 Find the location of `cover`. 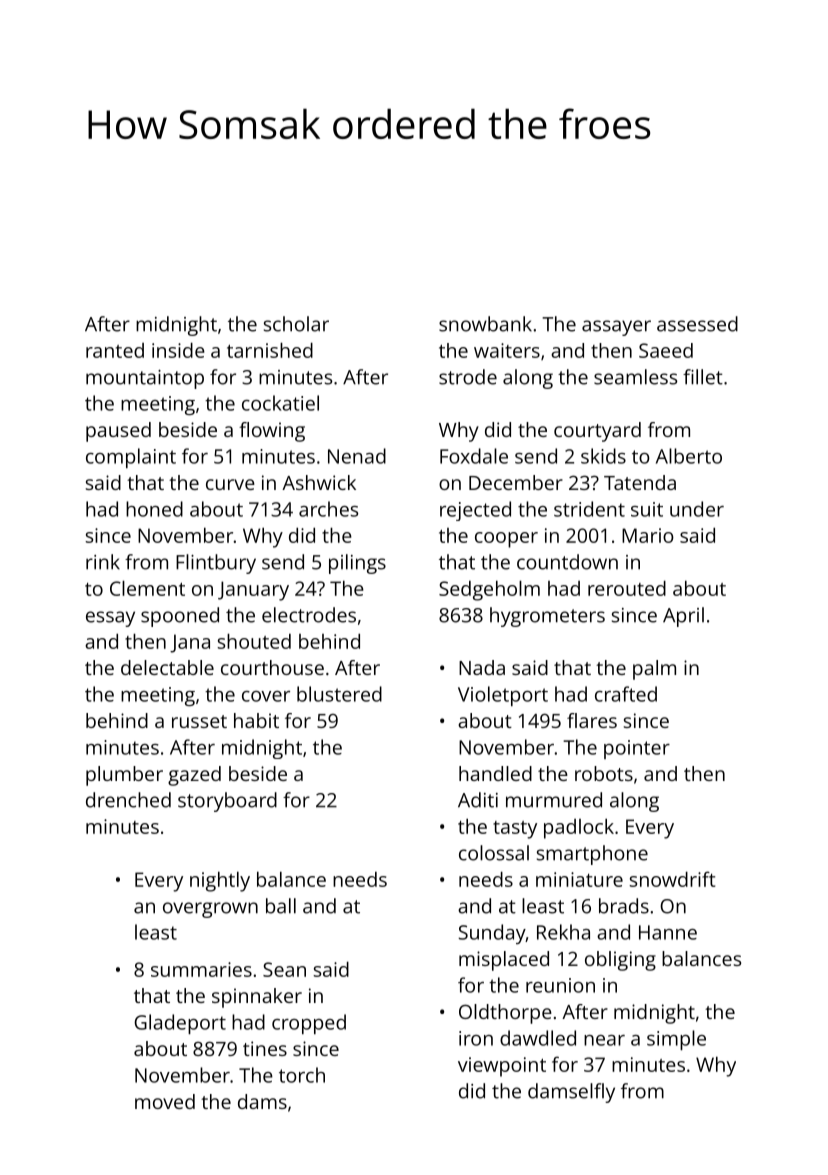

cover is located at coordinates (266, 696).
